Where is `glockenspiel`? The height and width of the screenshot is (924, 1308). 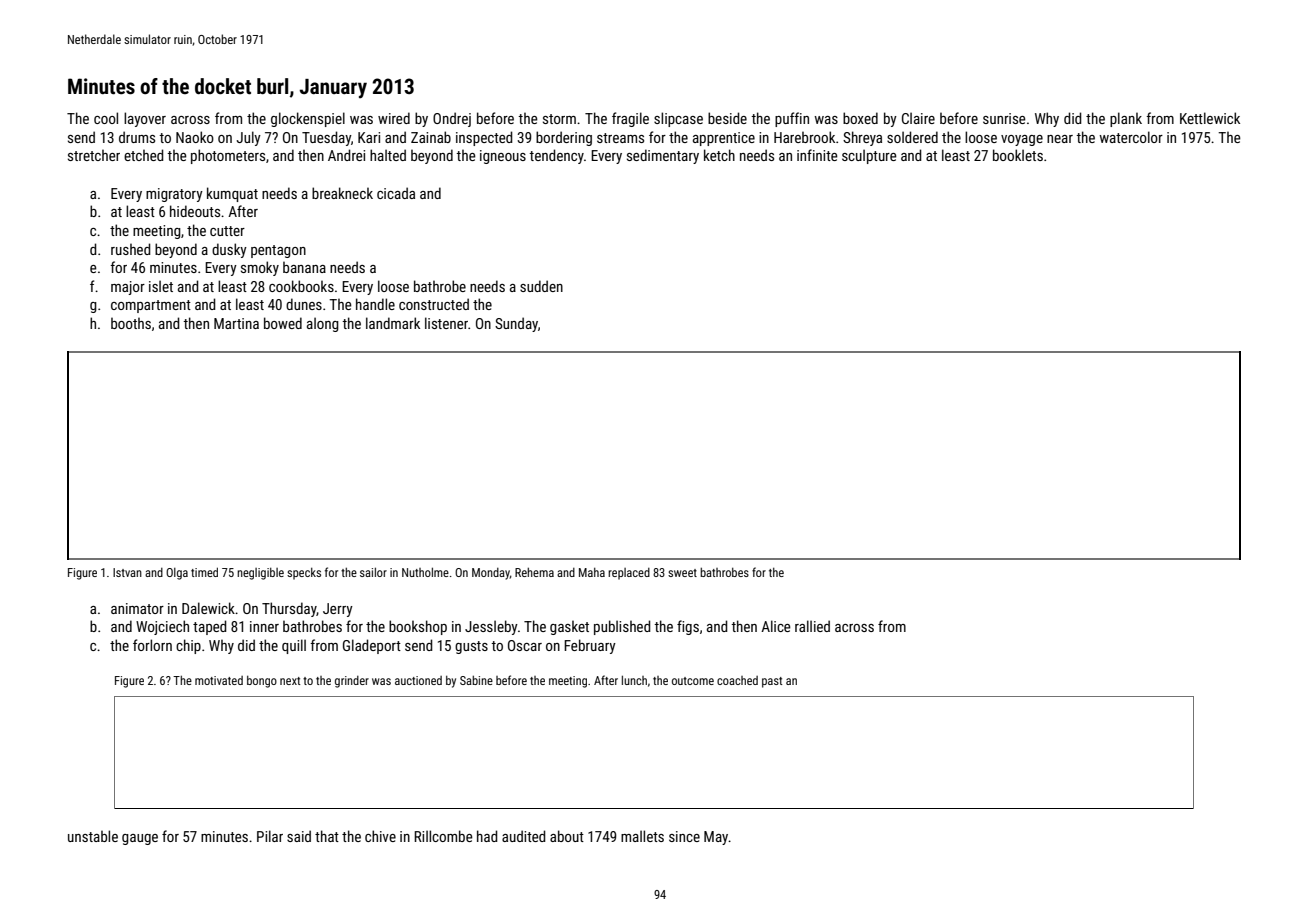 glockenspiel is located at coordinates (308, 119).
